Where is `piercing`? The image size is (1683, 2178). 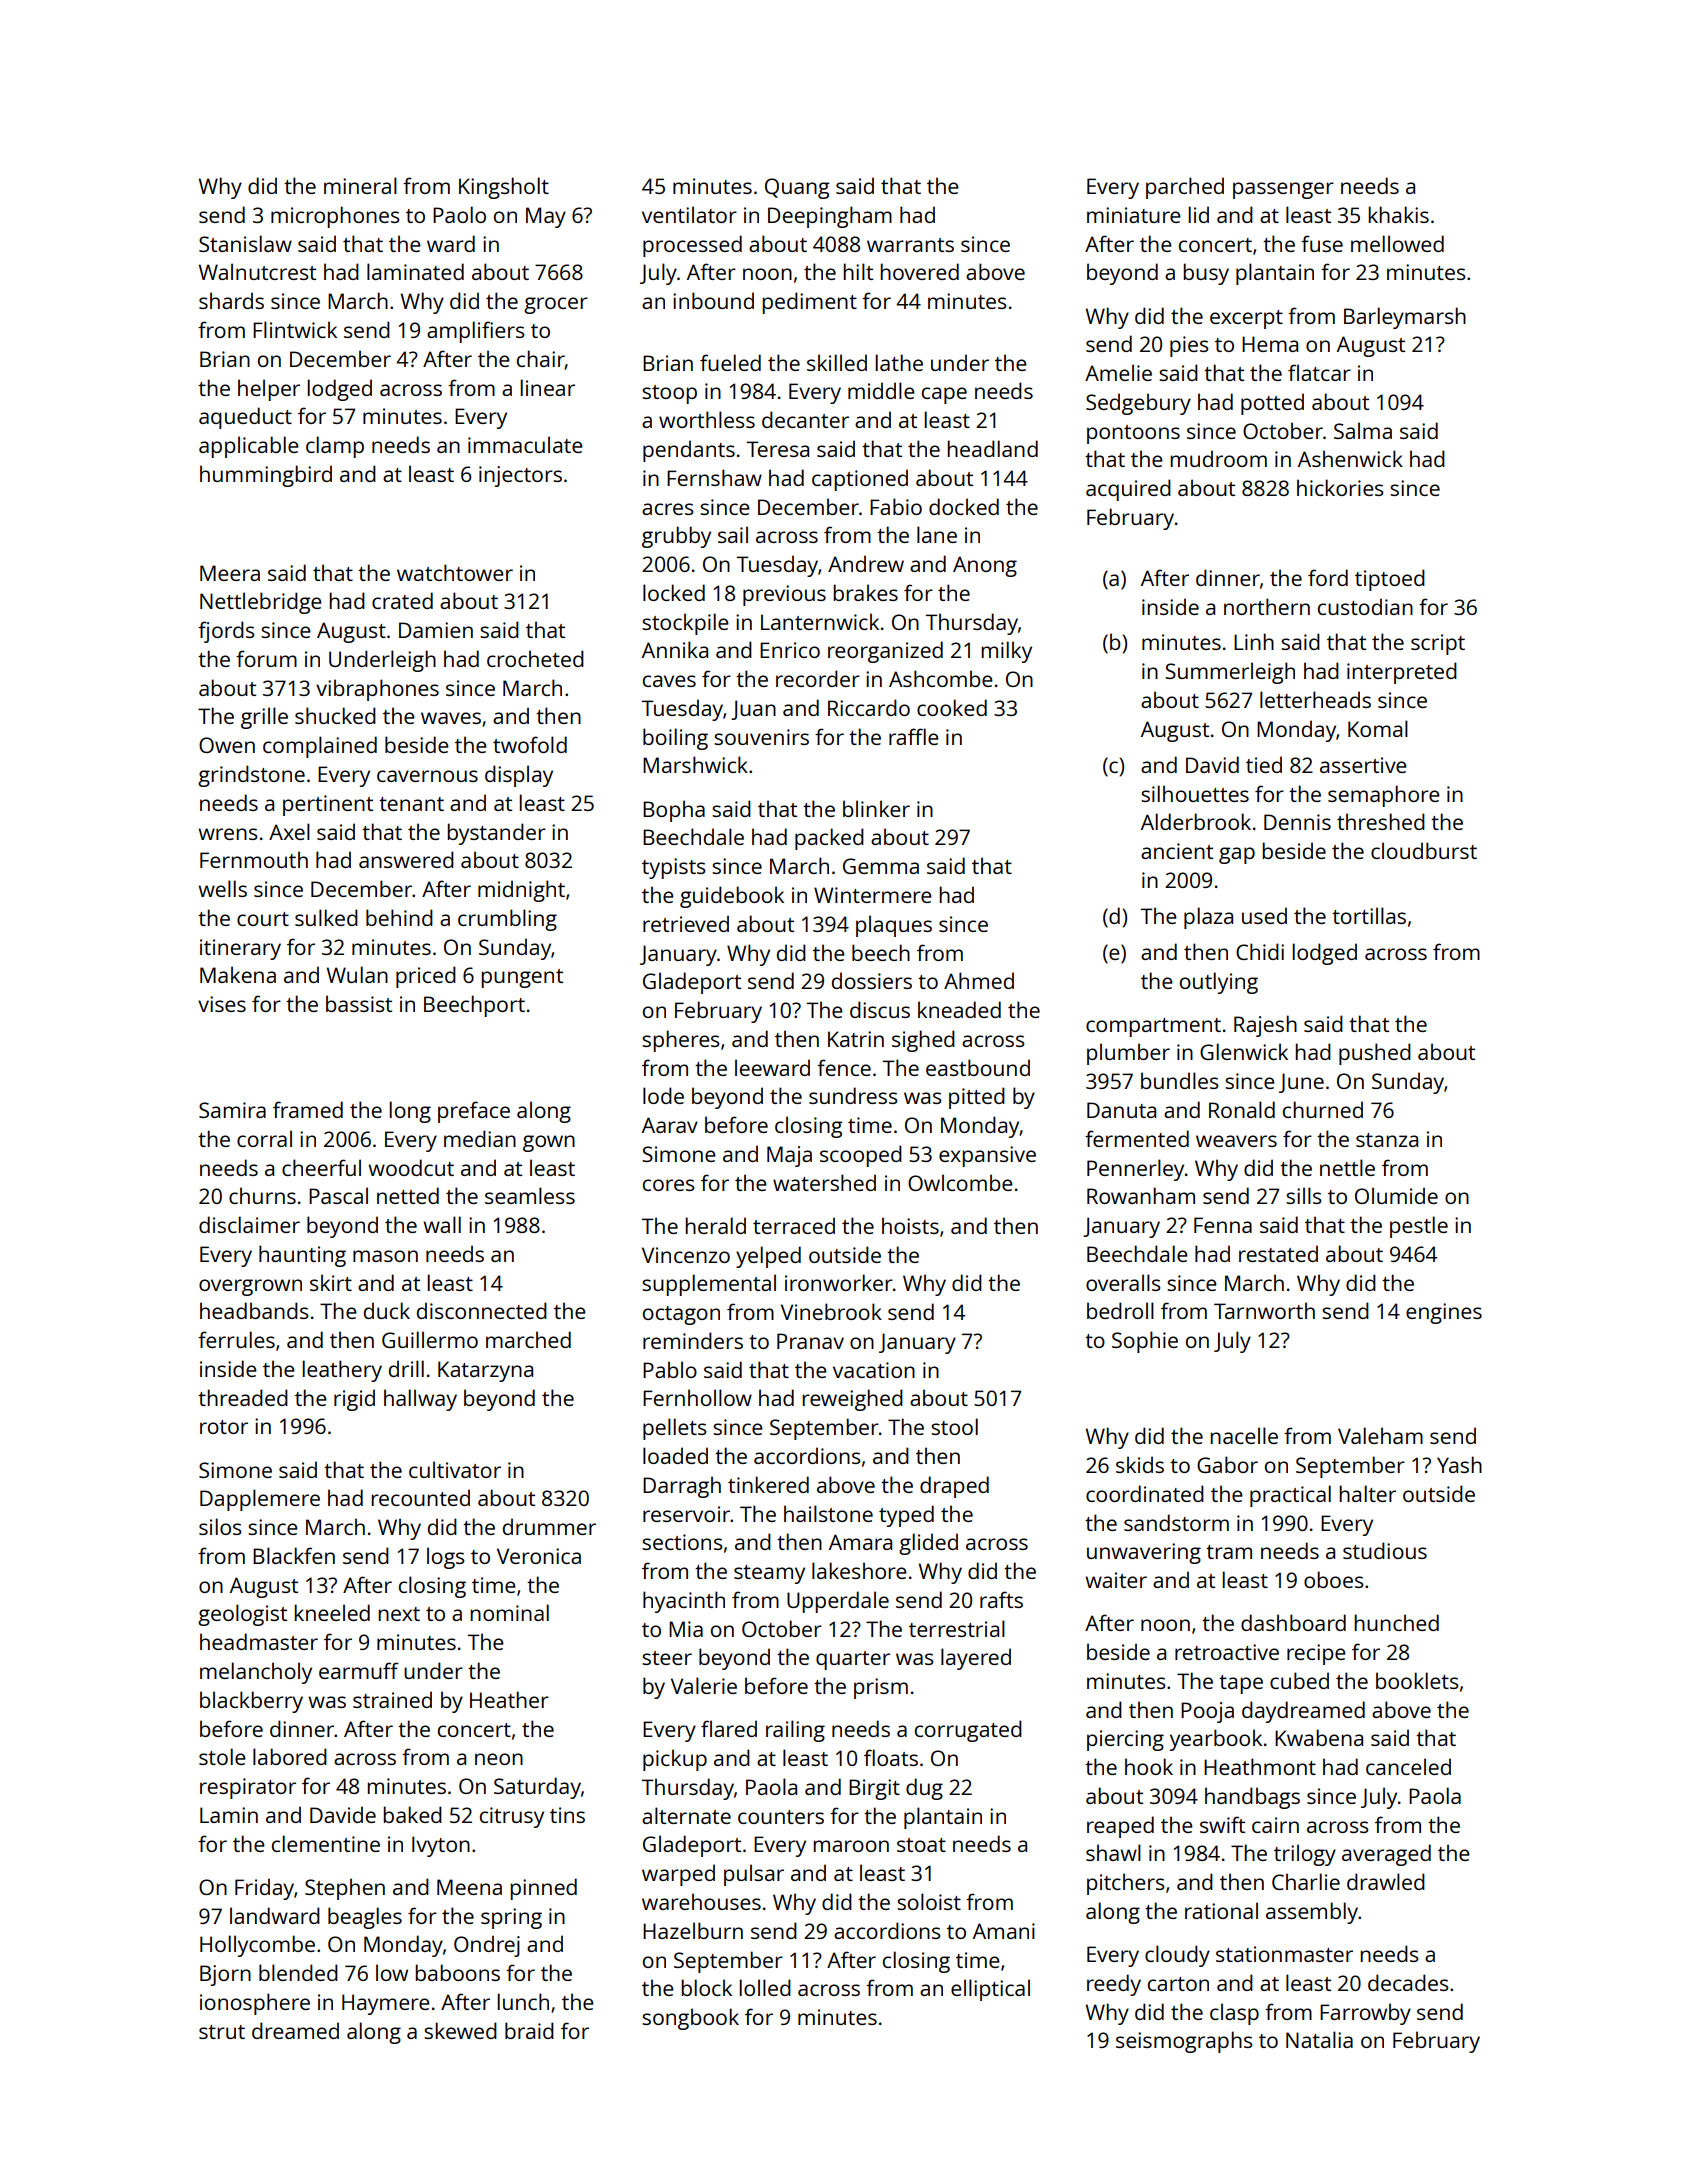
piercing is located at coordinates (1125, 1740).
